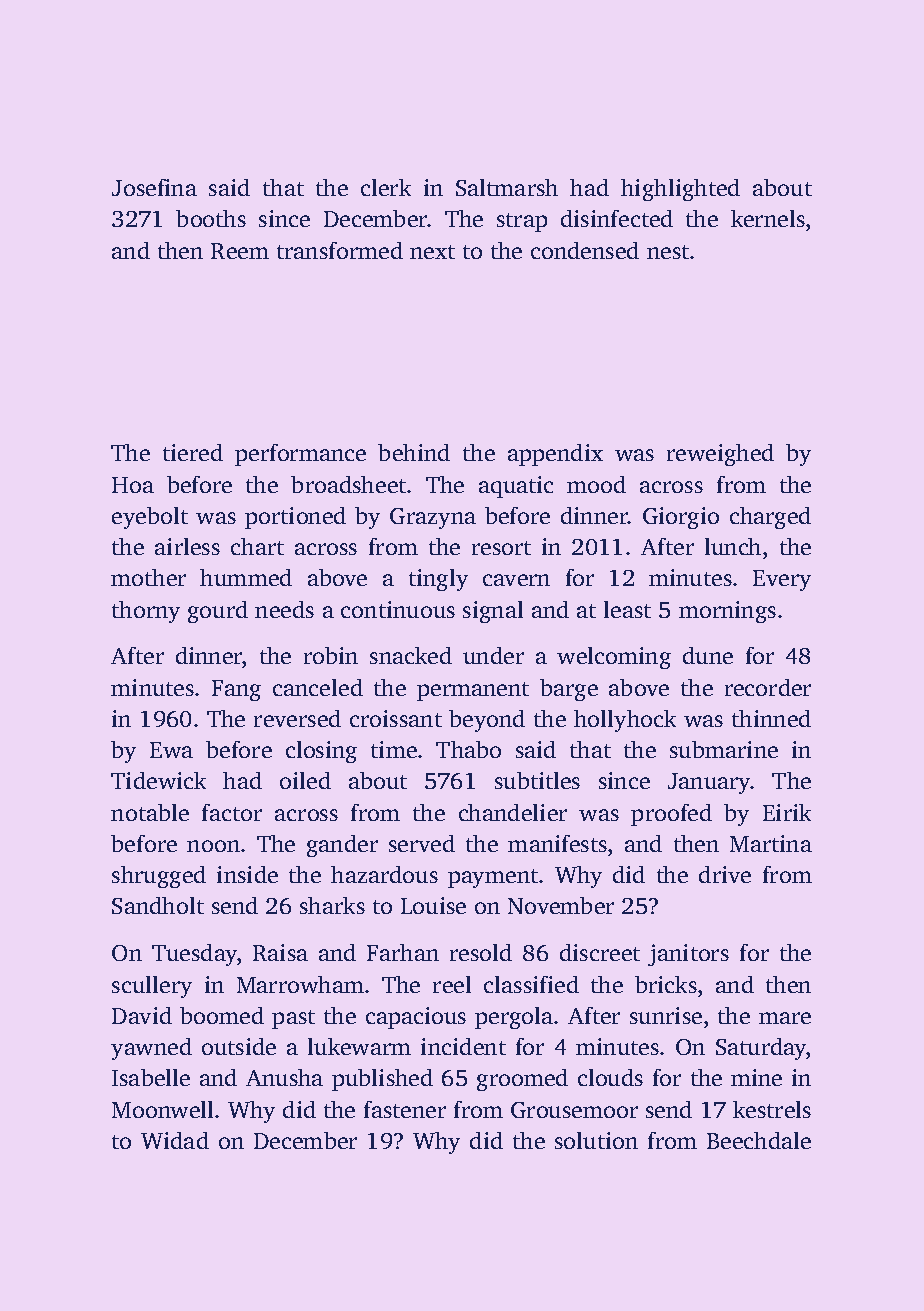 This page has width=924, height=1311. I want to click on thorny, so click(146, 612).
